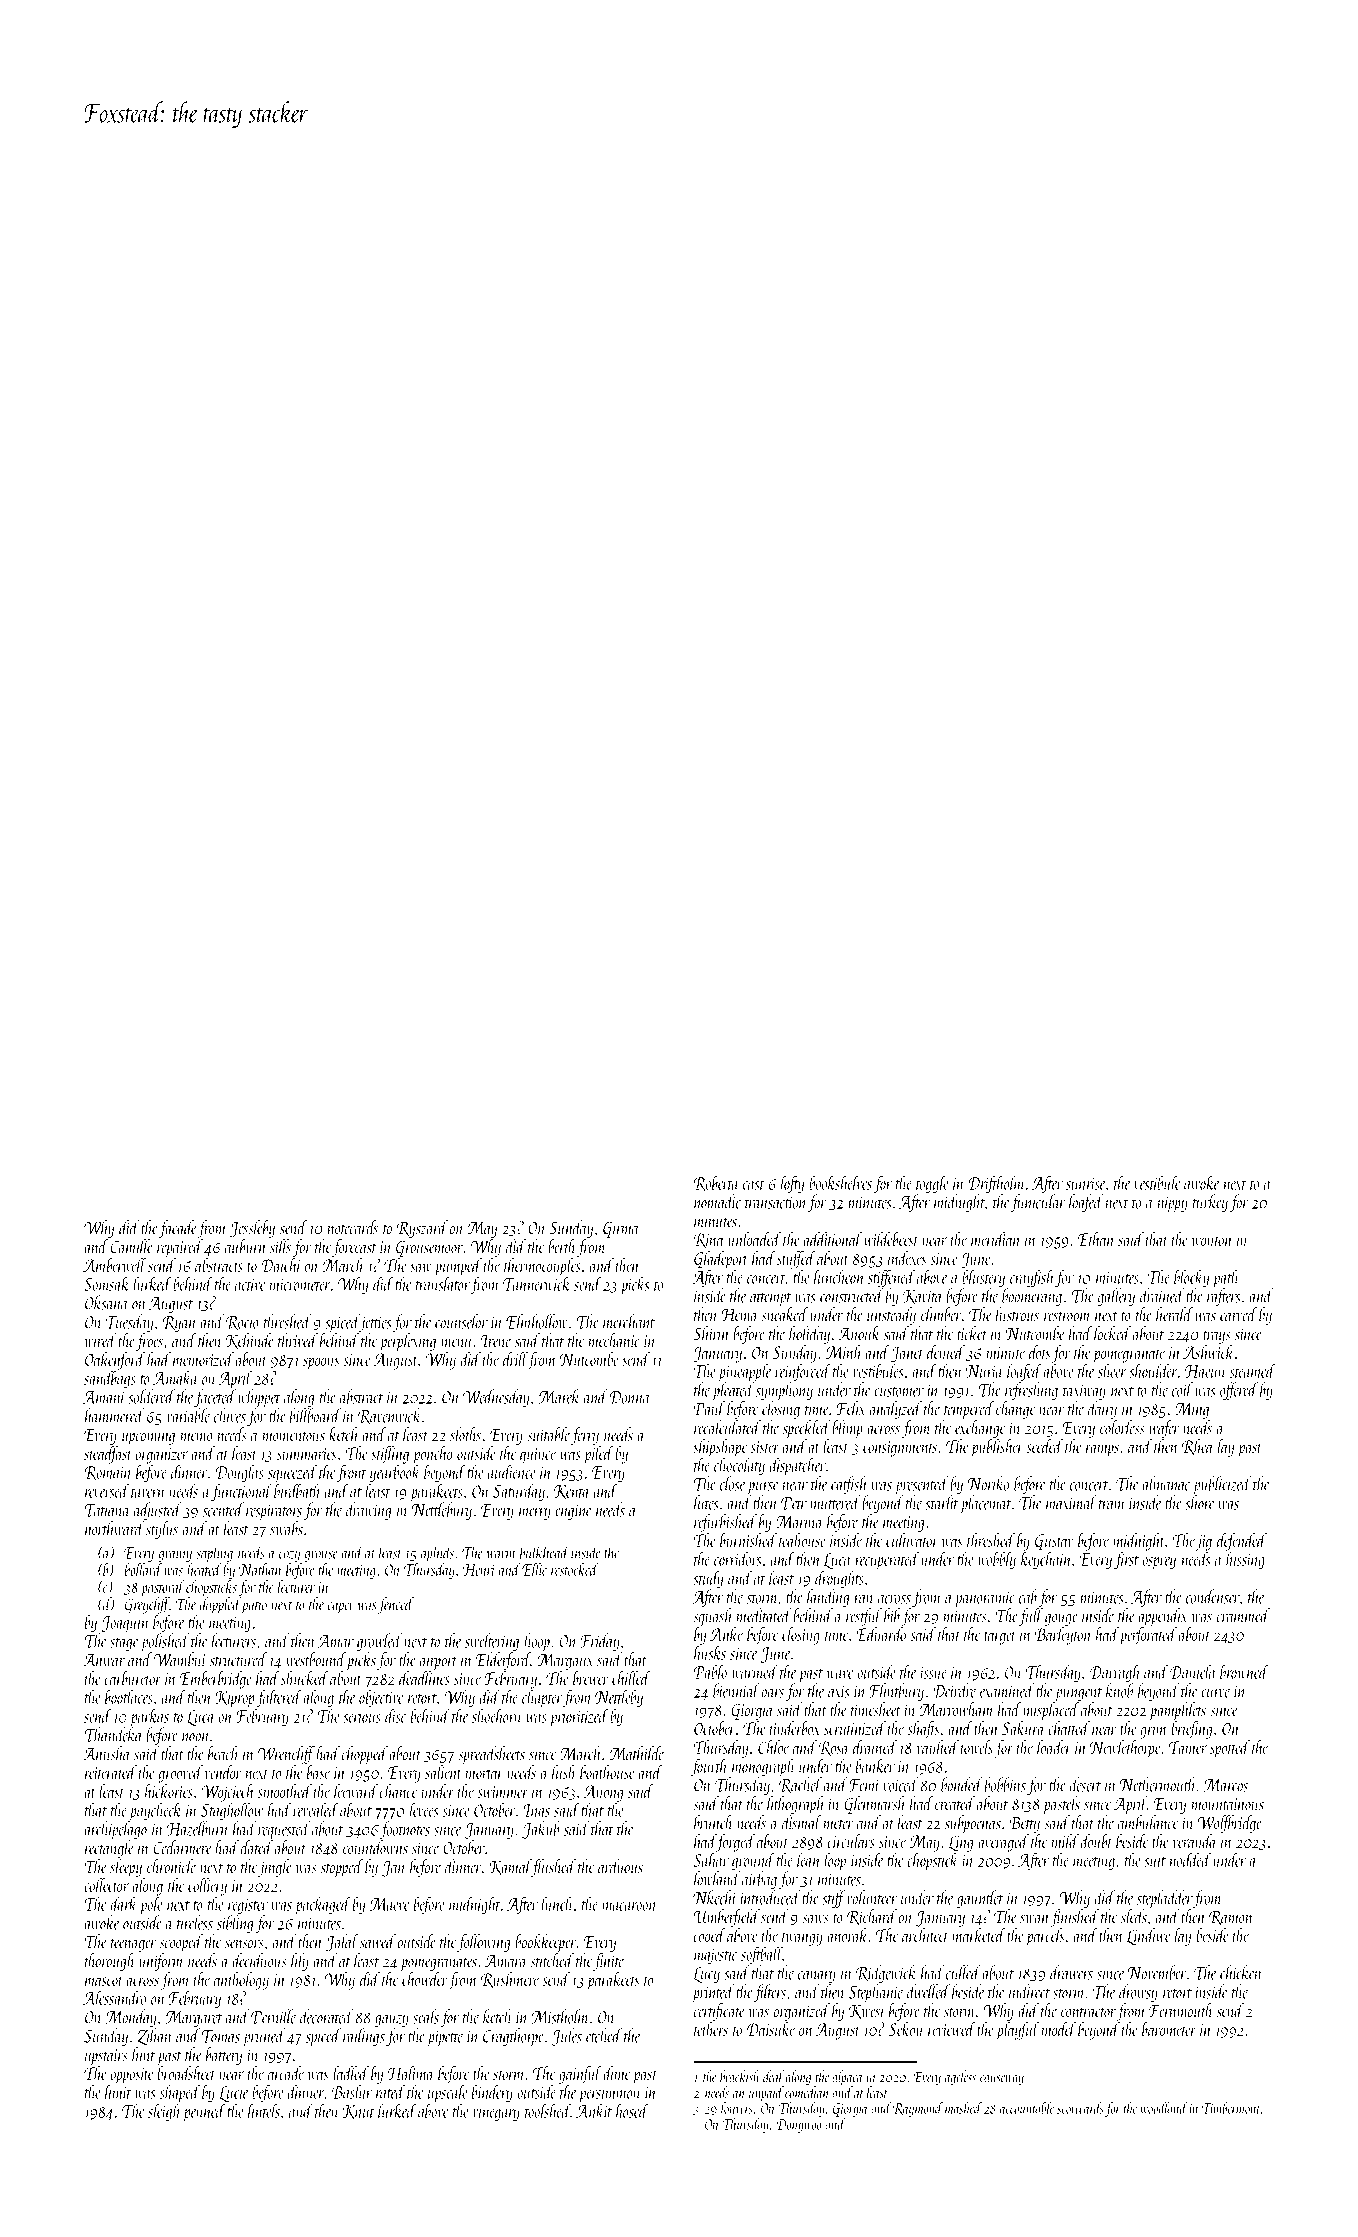 The height and width of the page is (2237, 1358). What do you see at coordinates (632, 2110) in the page?
I see `hosed` at bounding box center [632, 2110].
